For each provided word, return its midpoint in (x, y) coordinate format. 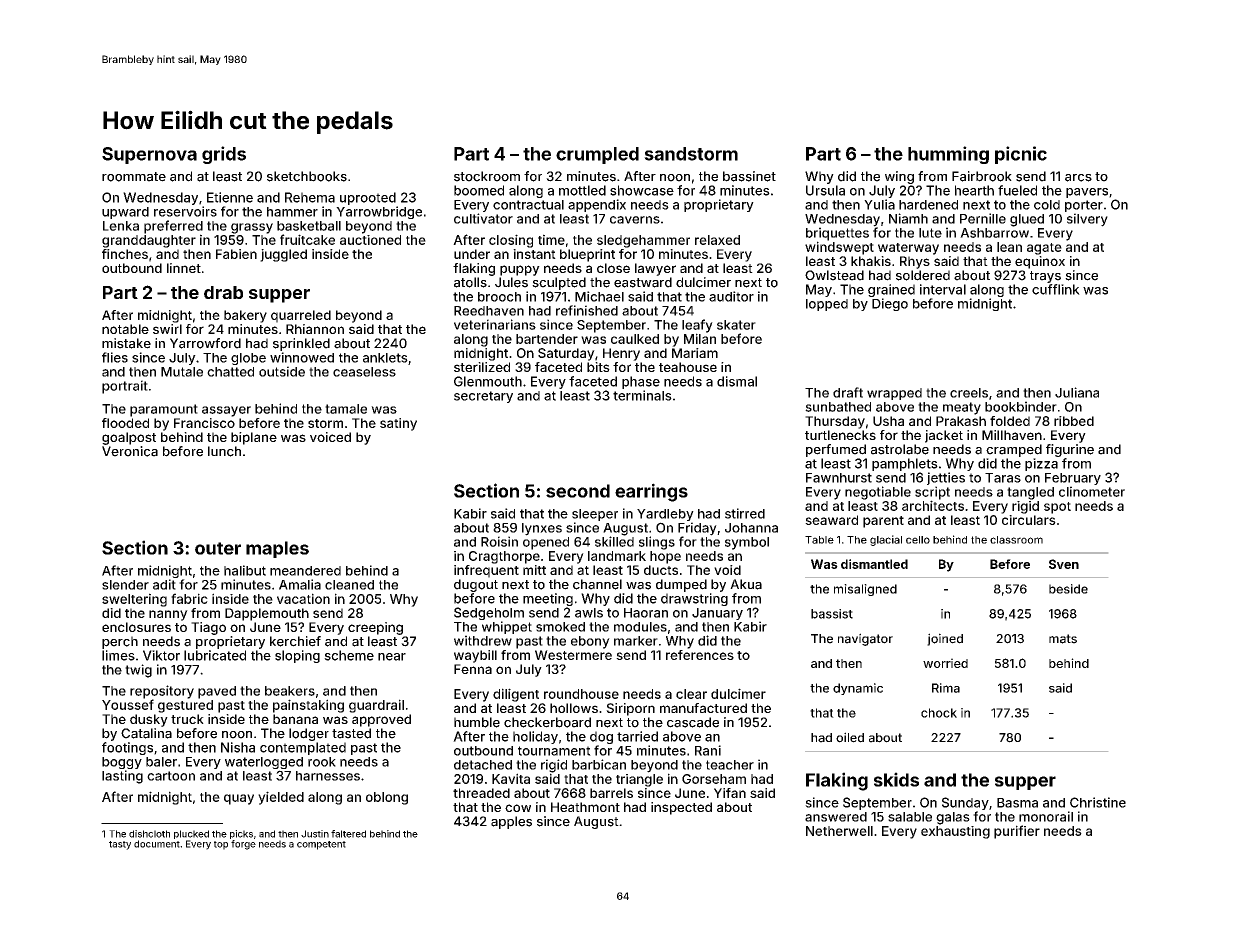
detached (483, 765)
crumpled (597, 155)
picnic (1021, 155)
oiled (850, 737)
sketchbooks (307, 176)
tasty (120, 845)
